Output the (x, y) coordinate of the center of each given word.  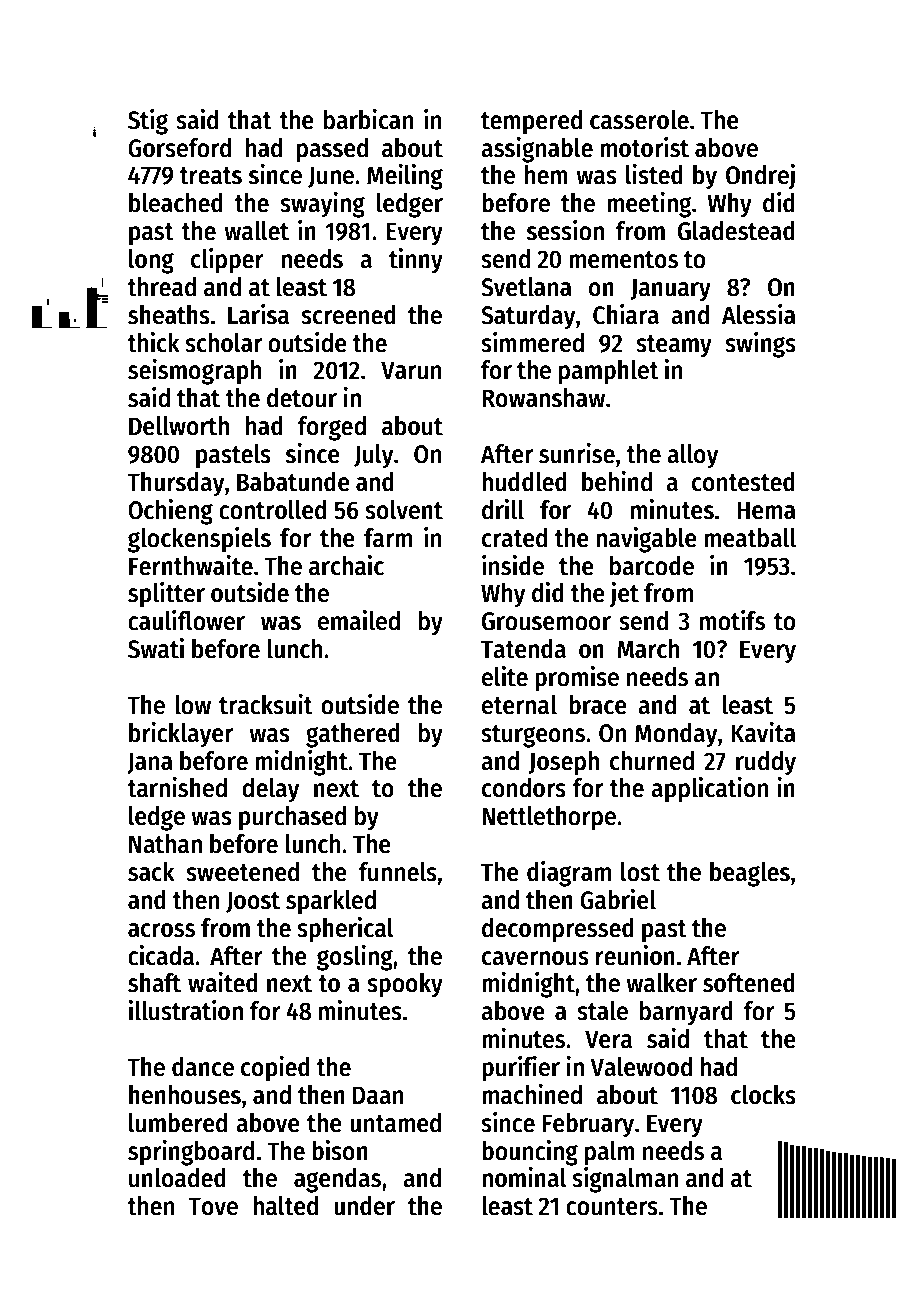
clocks (763, 1095)
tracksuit (266, 704)
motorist (644, 147)
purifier (521, 1069)
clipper (227, 261)
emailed (359, 620)
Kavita (763, 732)
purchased (292, 818)
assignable (537, 150)
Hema (766, 510)
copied (275, 1069)
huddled (524, 482)
